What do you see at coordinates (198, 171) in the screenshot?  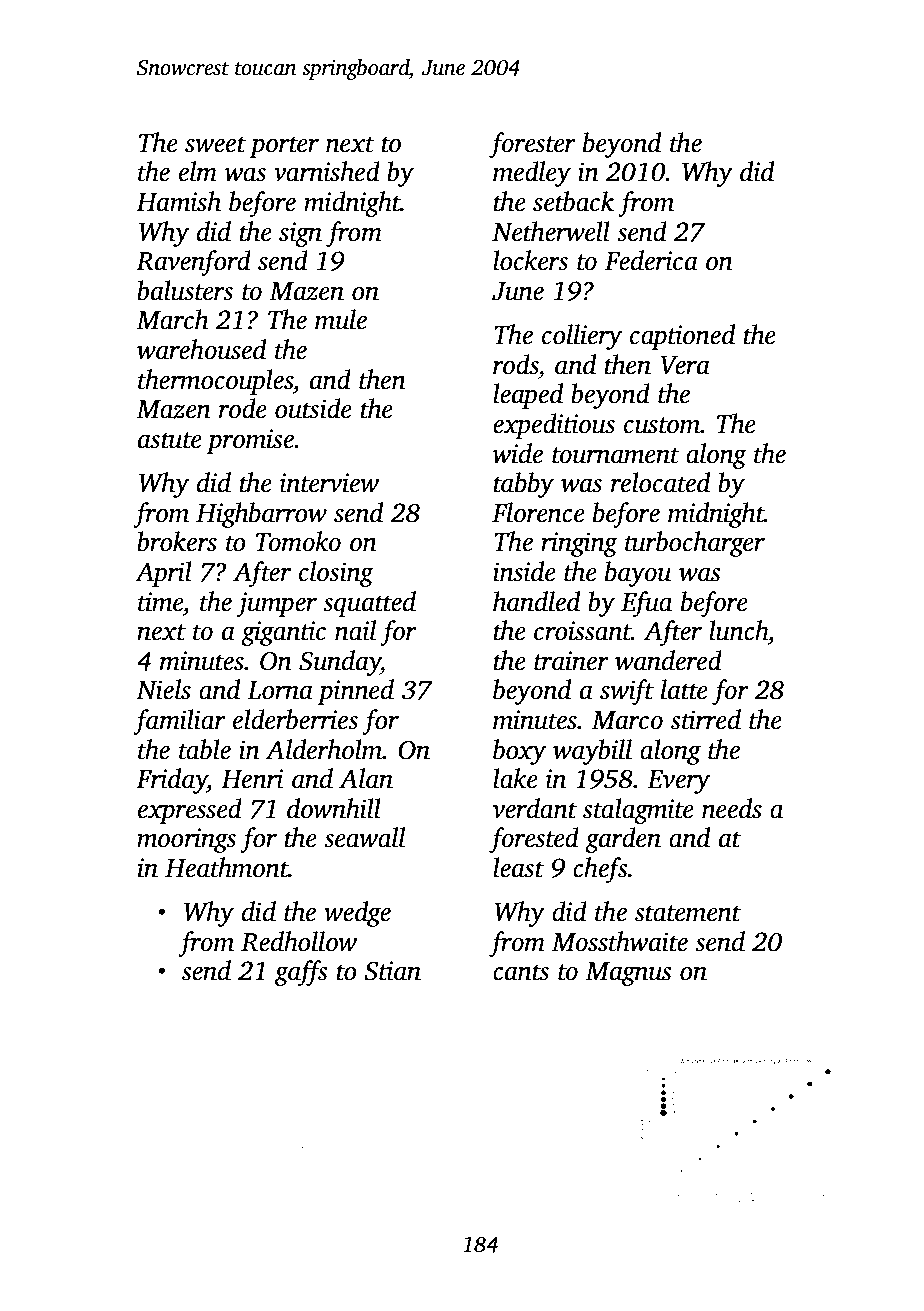 I see `elm` at bounding box center [198, 171].
